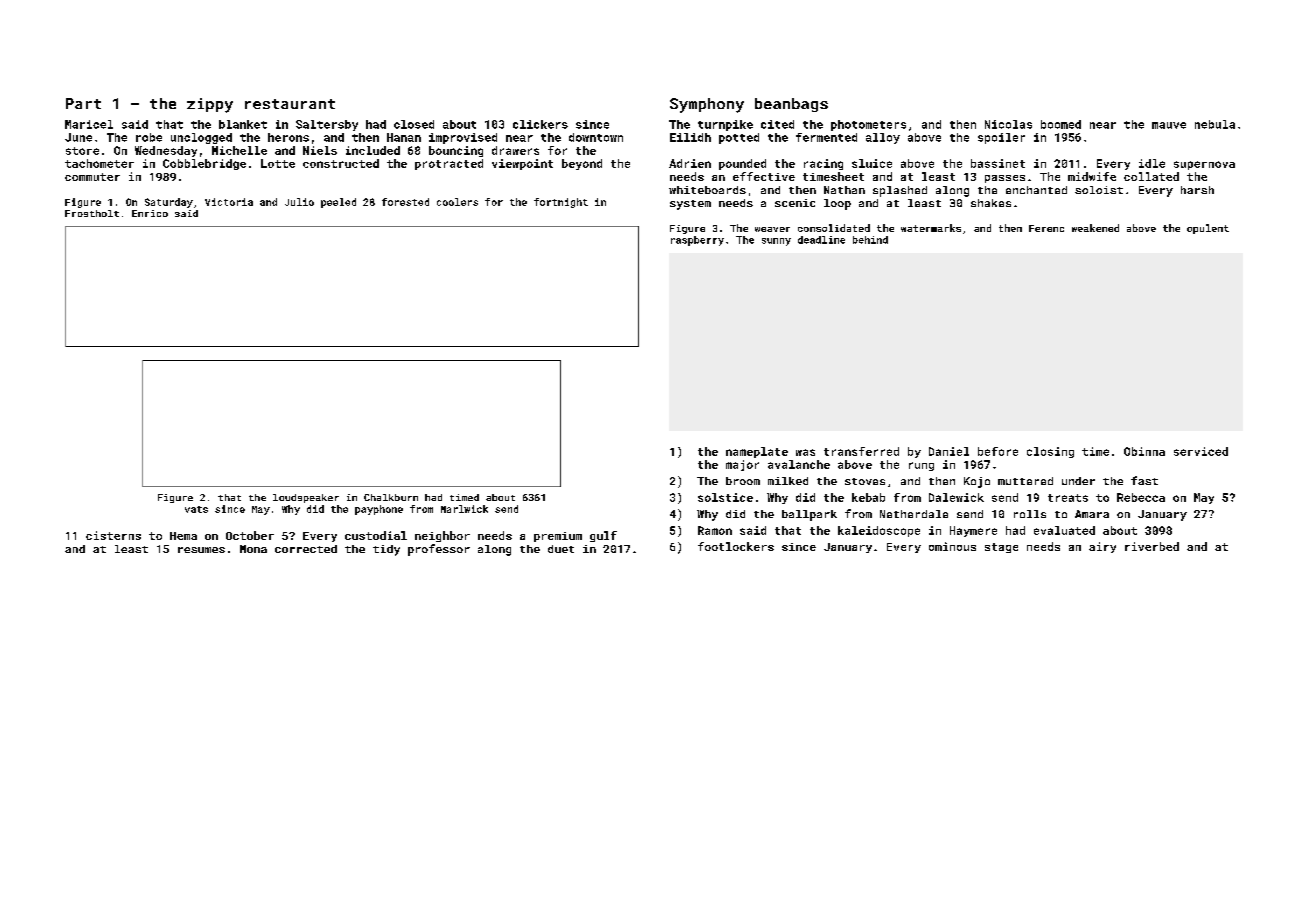 The image size is (1308, 924). Describe the element at coordinates (391, 497) in the screenshot. I see `Chalkburn` at that location.
